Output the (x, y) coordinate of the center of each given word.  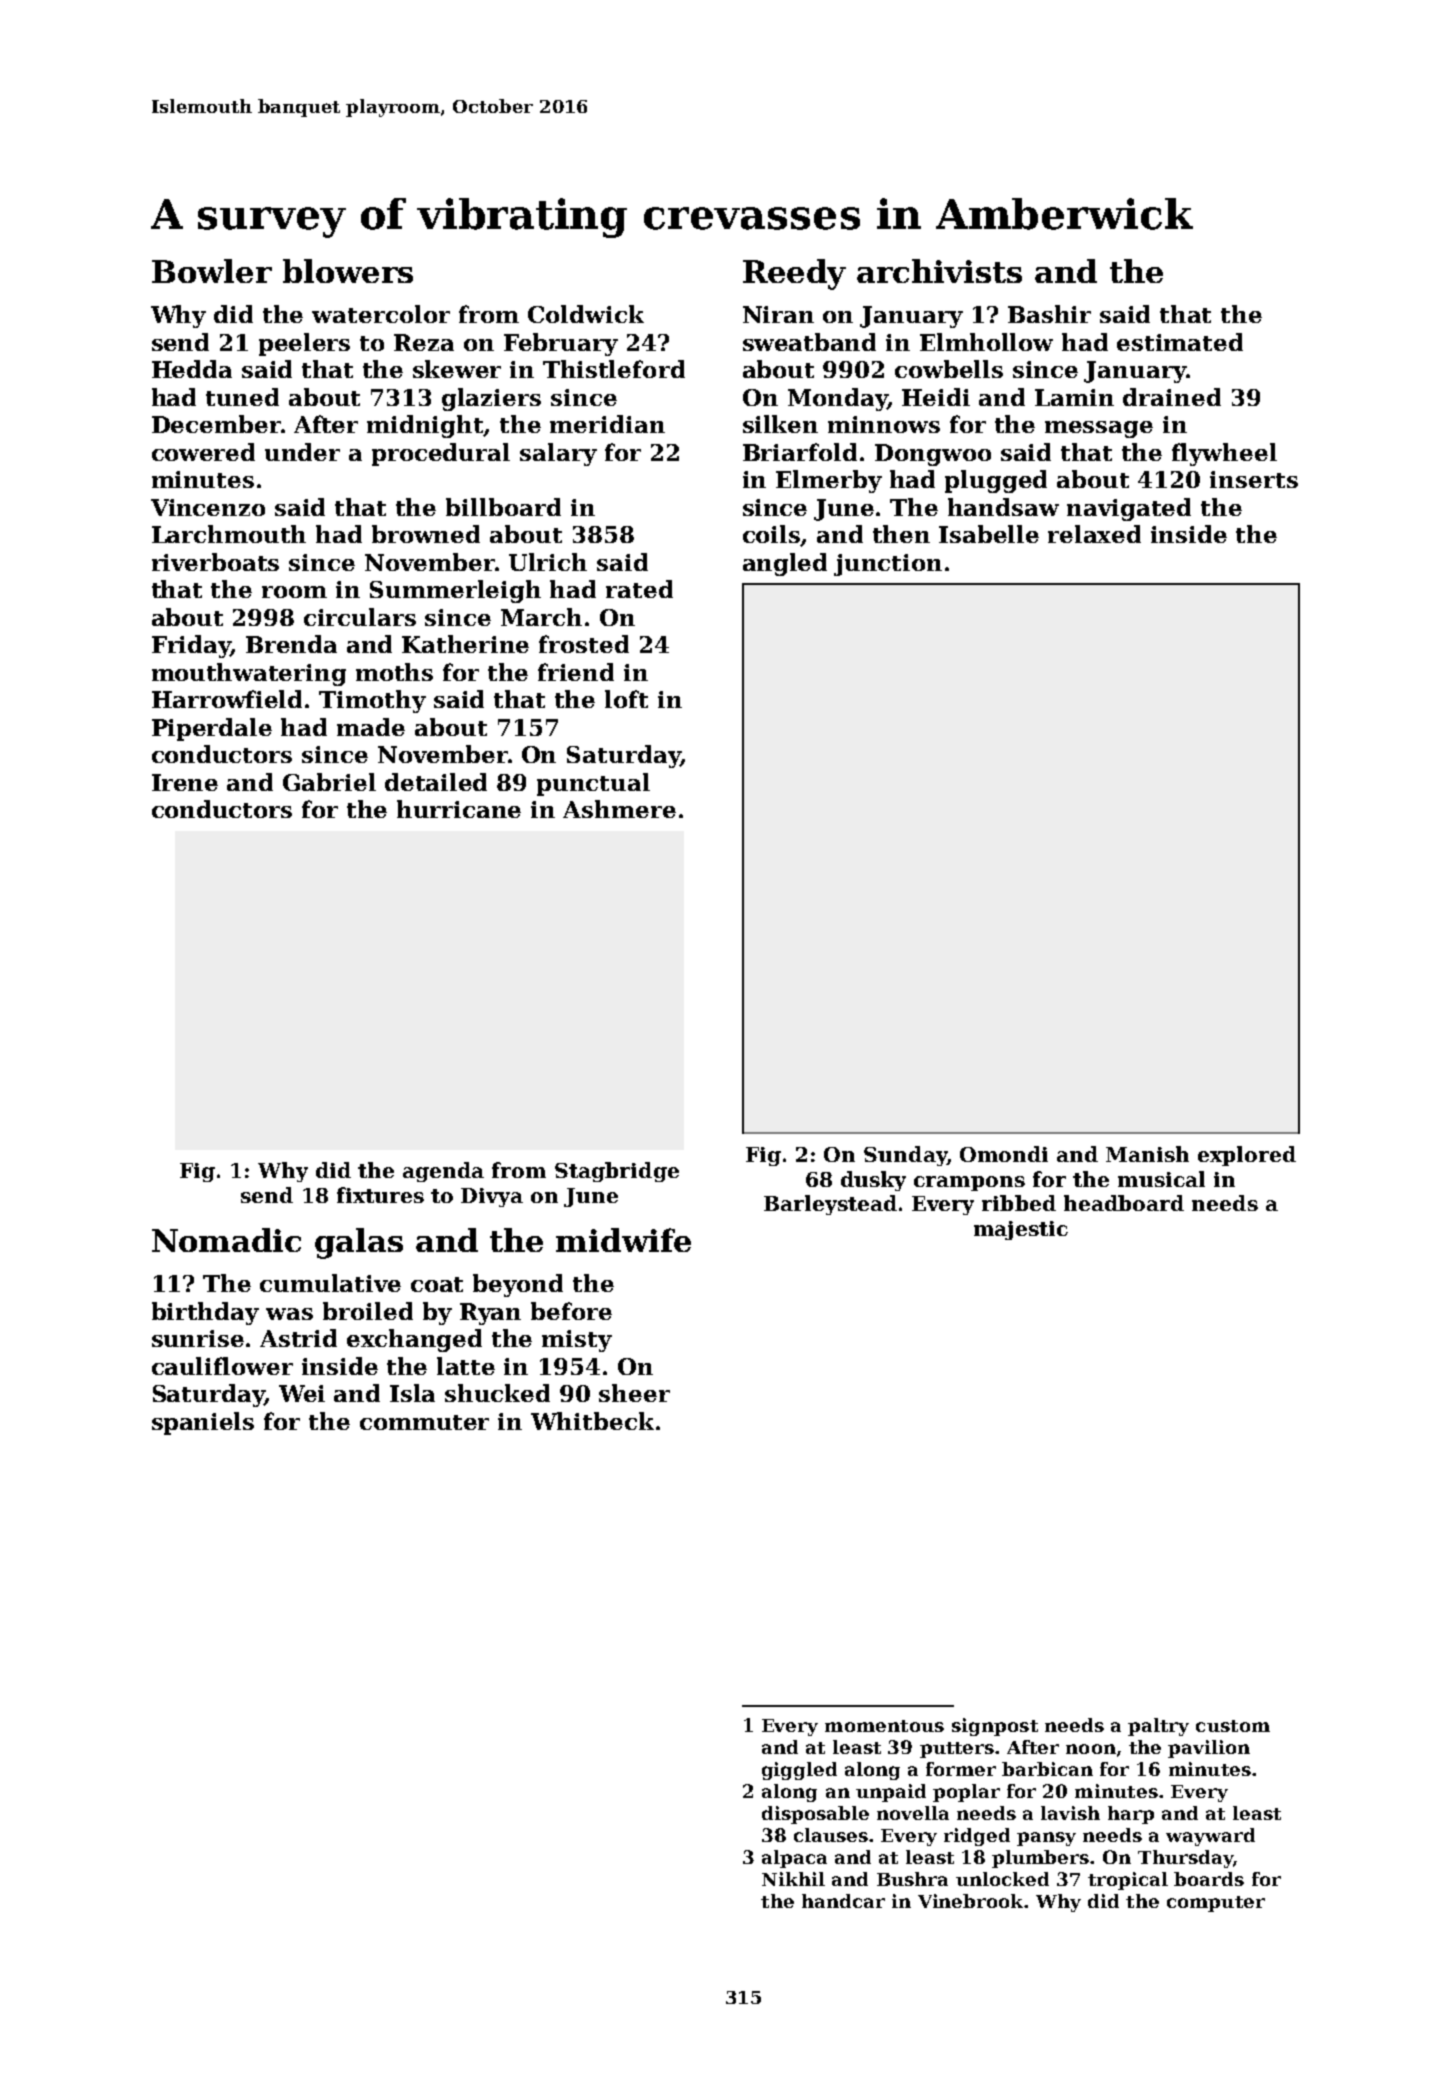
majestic (1021, 1230)
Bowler (212, 271)
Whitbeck (592, 1421)
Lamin (1074, 397)
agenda (443, 1172)
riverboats (215, 562)
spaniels (203, 1423)
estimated (1180, 342)
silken (780, 424)
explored (1247, 1156)
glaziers (491, 399)
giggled (799, 1771)
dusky (873, 1181)
